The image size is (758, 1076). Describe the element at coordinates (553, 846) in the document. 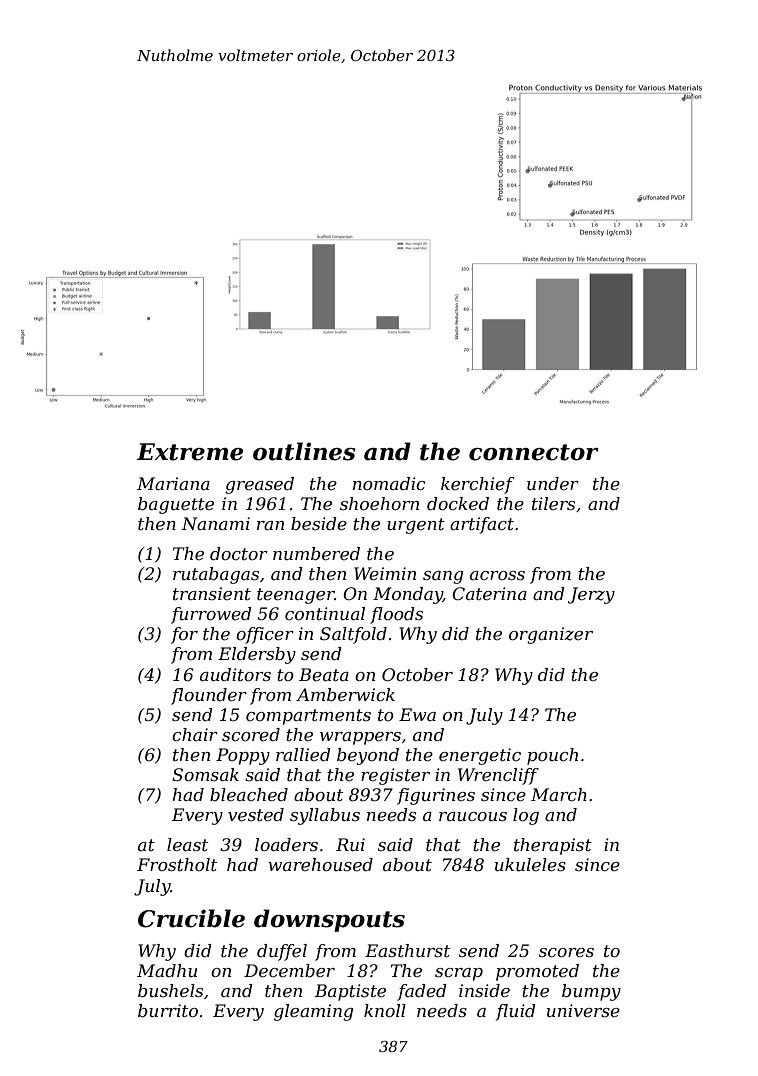

I see `therapist` at that location.
